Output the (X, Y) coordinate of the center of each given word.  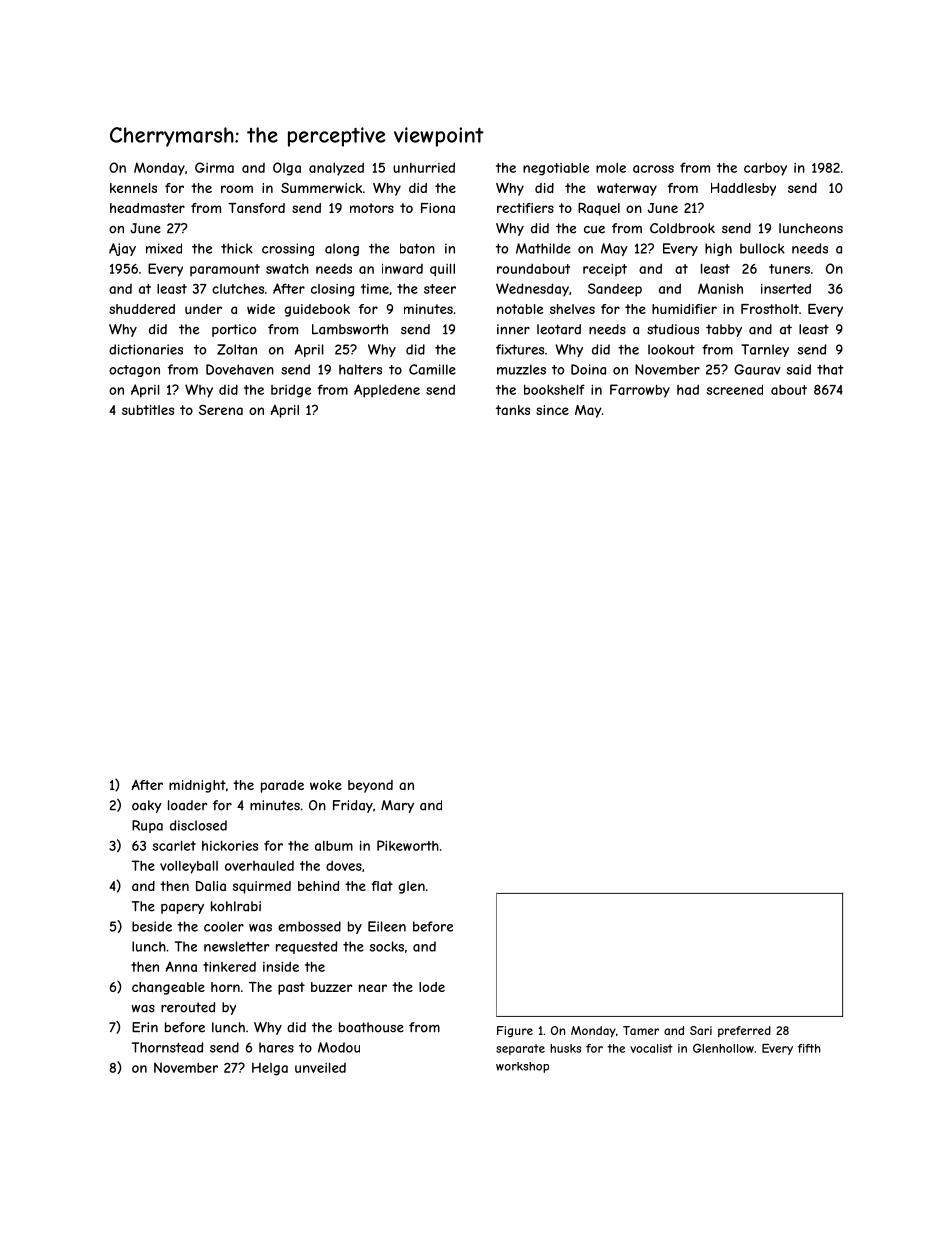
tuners (789, 269)
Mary (397, 806)
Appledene (387, 391)
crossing (288, 249)
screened (735, 389)
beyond (370, 786)
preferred (744, 1031)
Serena (221, 410)
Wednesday (532, 290)
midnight (197, 786)
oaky (147, 806)
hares (276, 1047)
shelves (572, 309)
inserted (786, 288)
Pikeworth (408, 845)
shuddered (142, 309)
